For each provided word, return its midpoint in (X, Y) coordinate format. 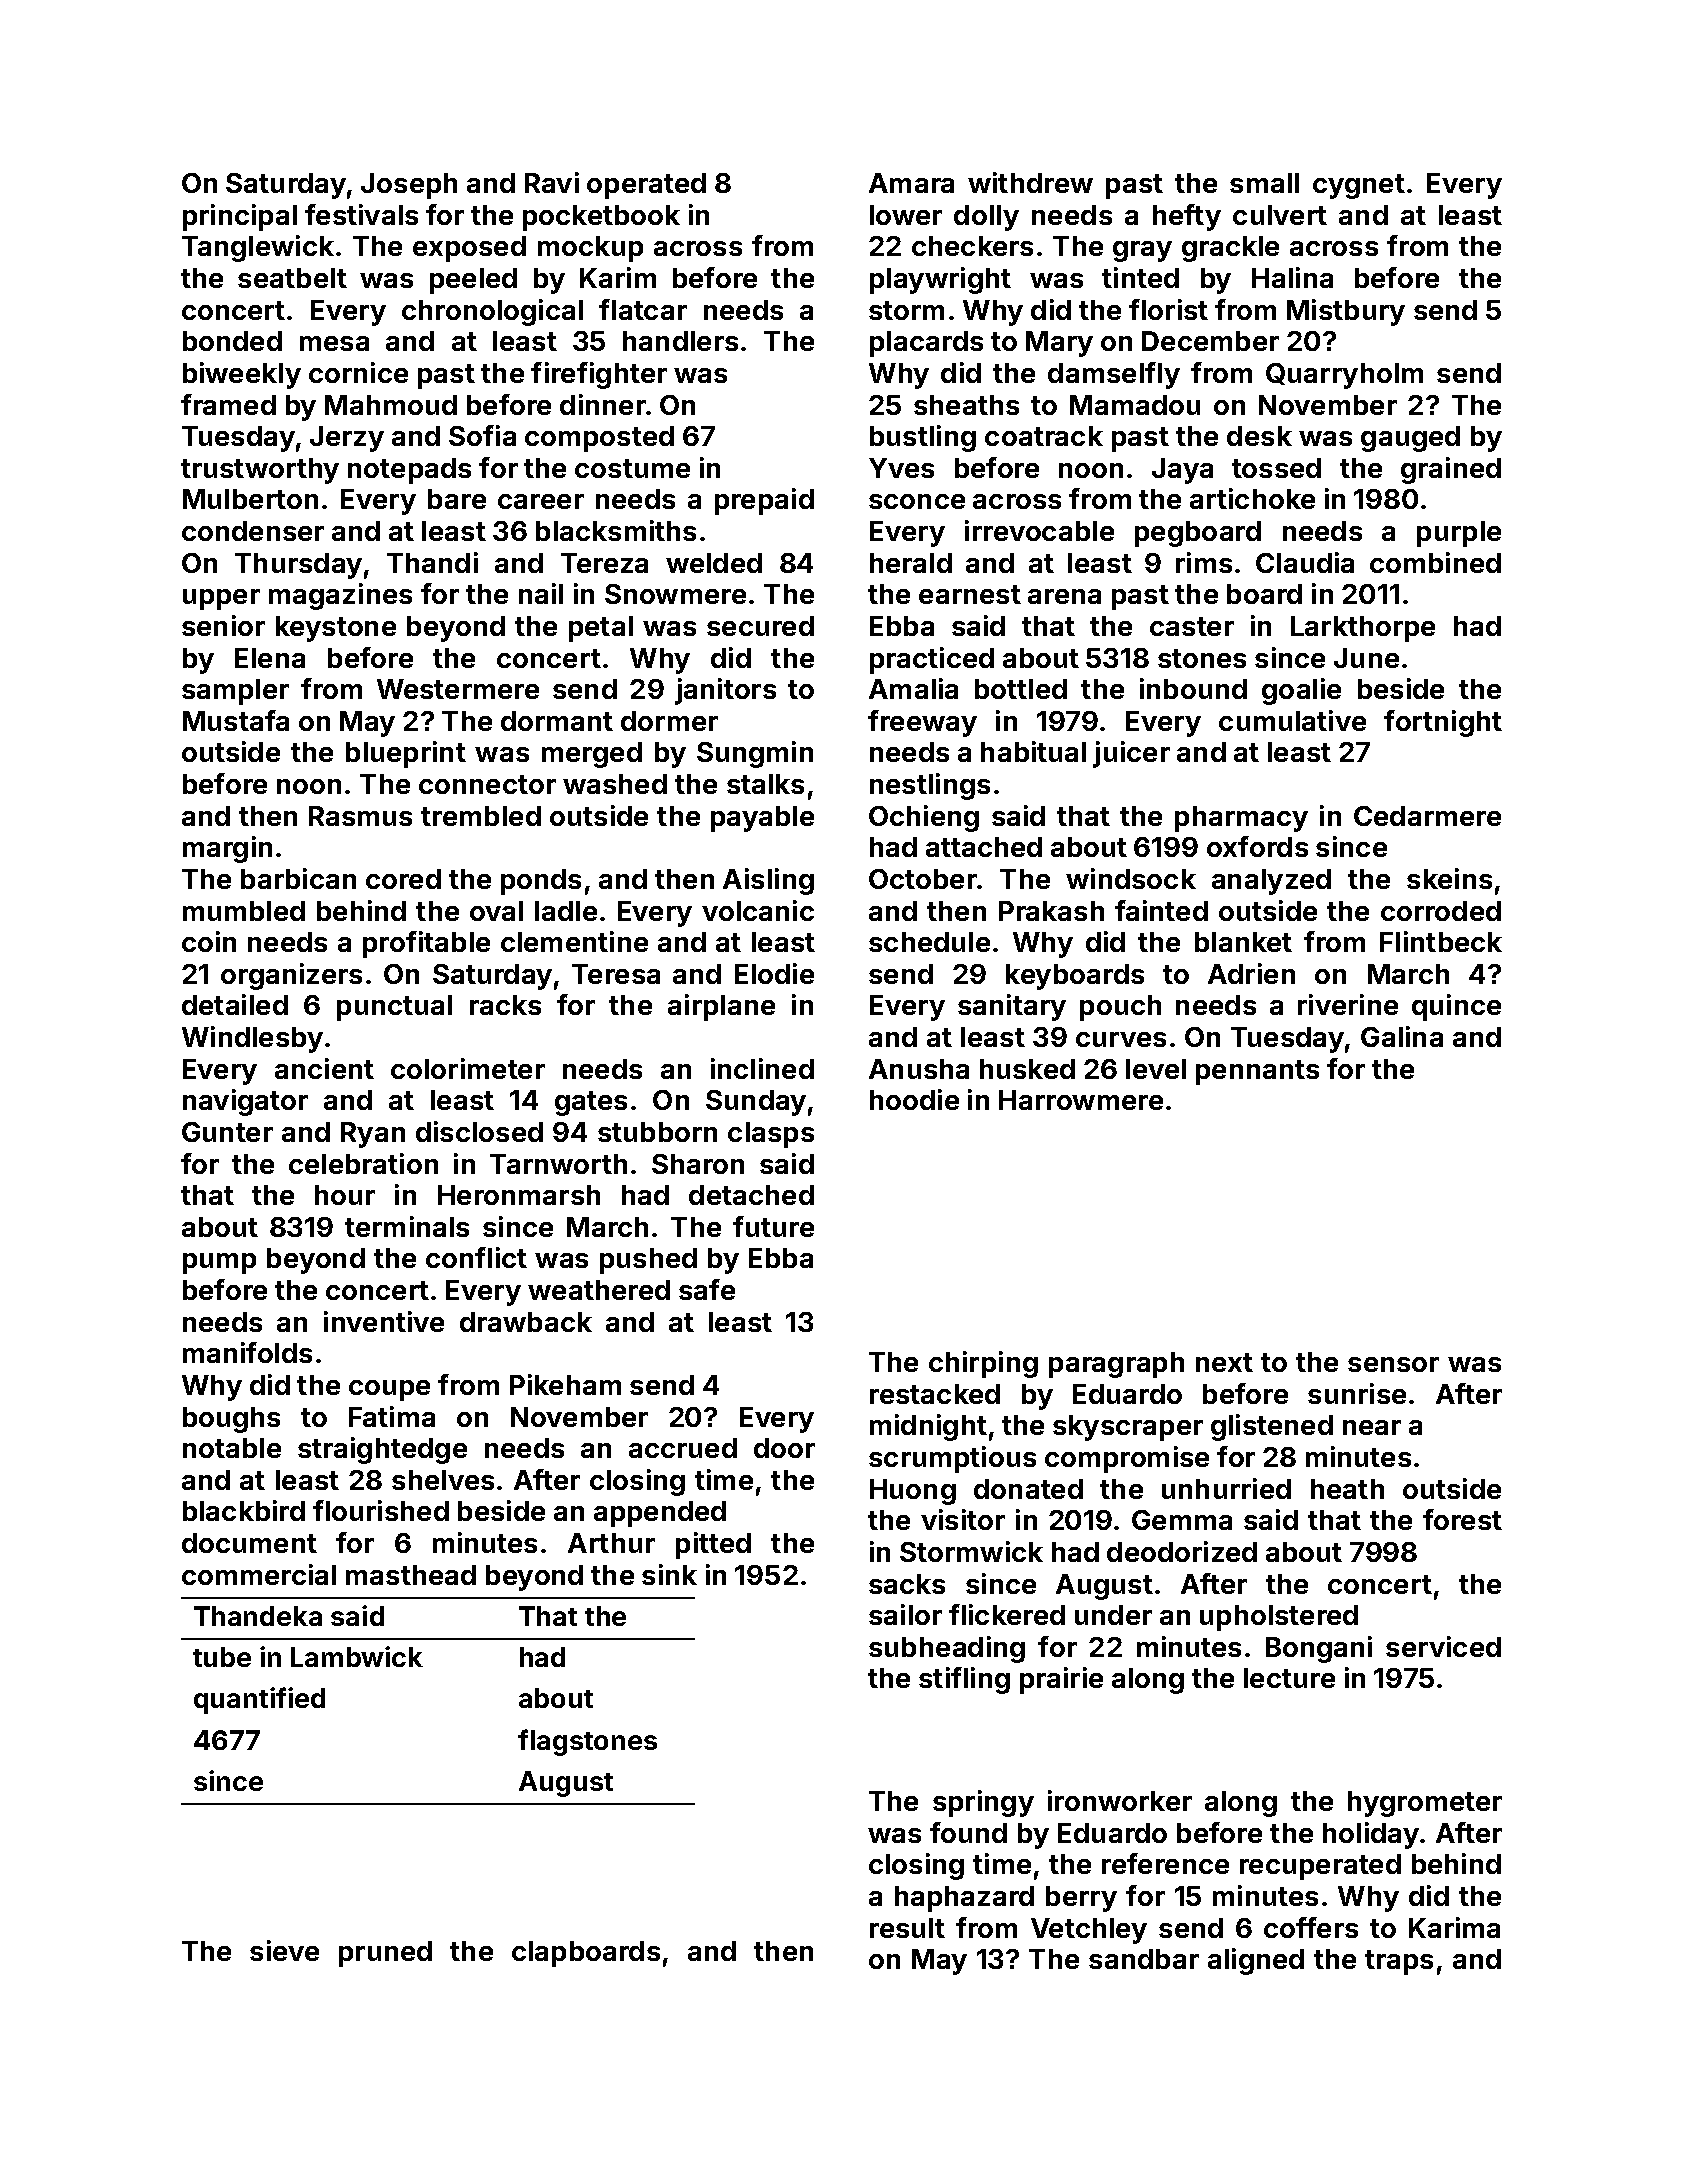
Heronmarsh (519, 1195)
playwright (940, 280)
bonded (232, 341)
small (1264, 183)
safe (707, 1289)
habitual (1033, 751)
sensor (1393, 1364)
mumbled (244, 911)
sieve (284, 1950)
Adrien (1251, 973)
